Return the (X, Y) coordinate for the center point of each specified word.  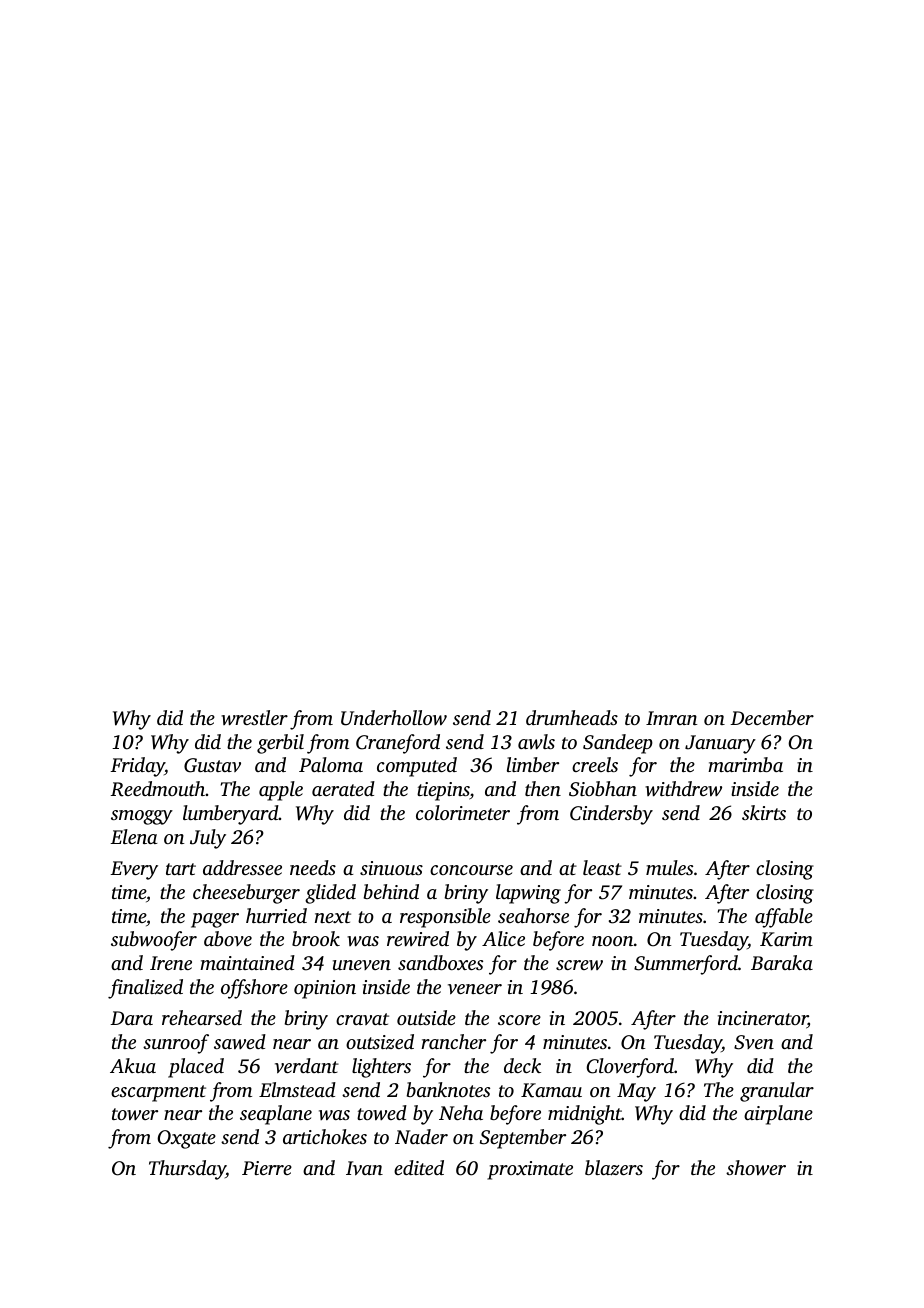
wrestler (254, 718)
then (543, 788)
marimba (745, 764)
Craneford (398, 744)
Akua (133, 1065)
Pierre (267, 1168)
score (519, 1020)
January (720, 744)
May (636, 1092)
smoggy (142, 817)
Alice (503, 938)
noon (613, 941)
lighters (381, 1068)
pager (215, 920)
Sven (754, 1042)
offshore (254, 989)
